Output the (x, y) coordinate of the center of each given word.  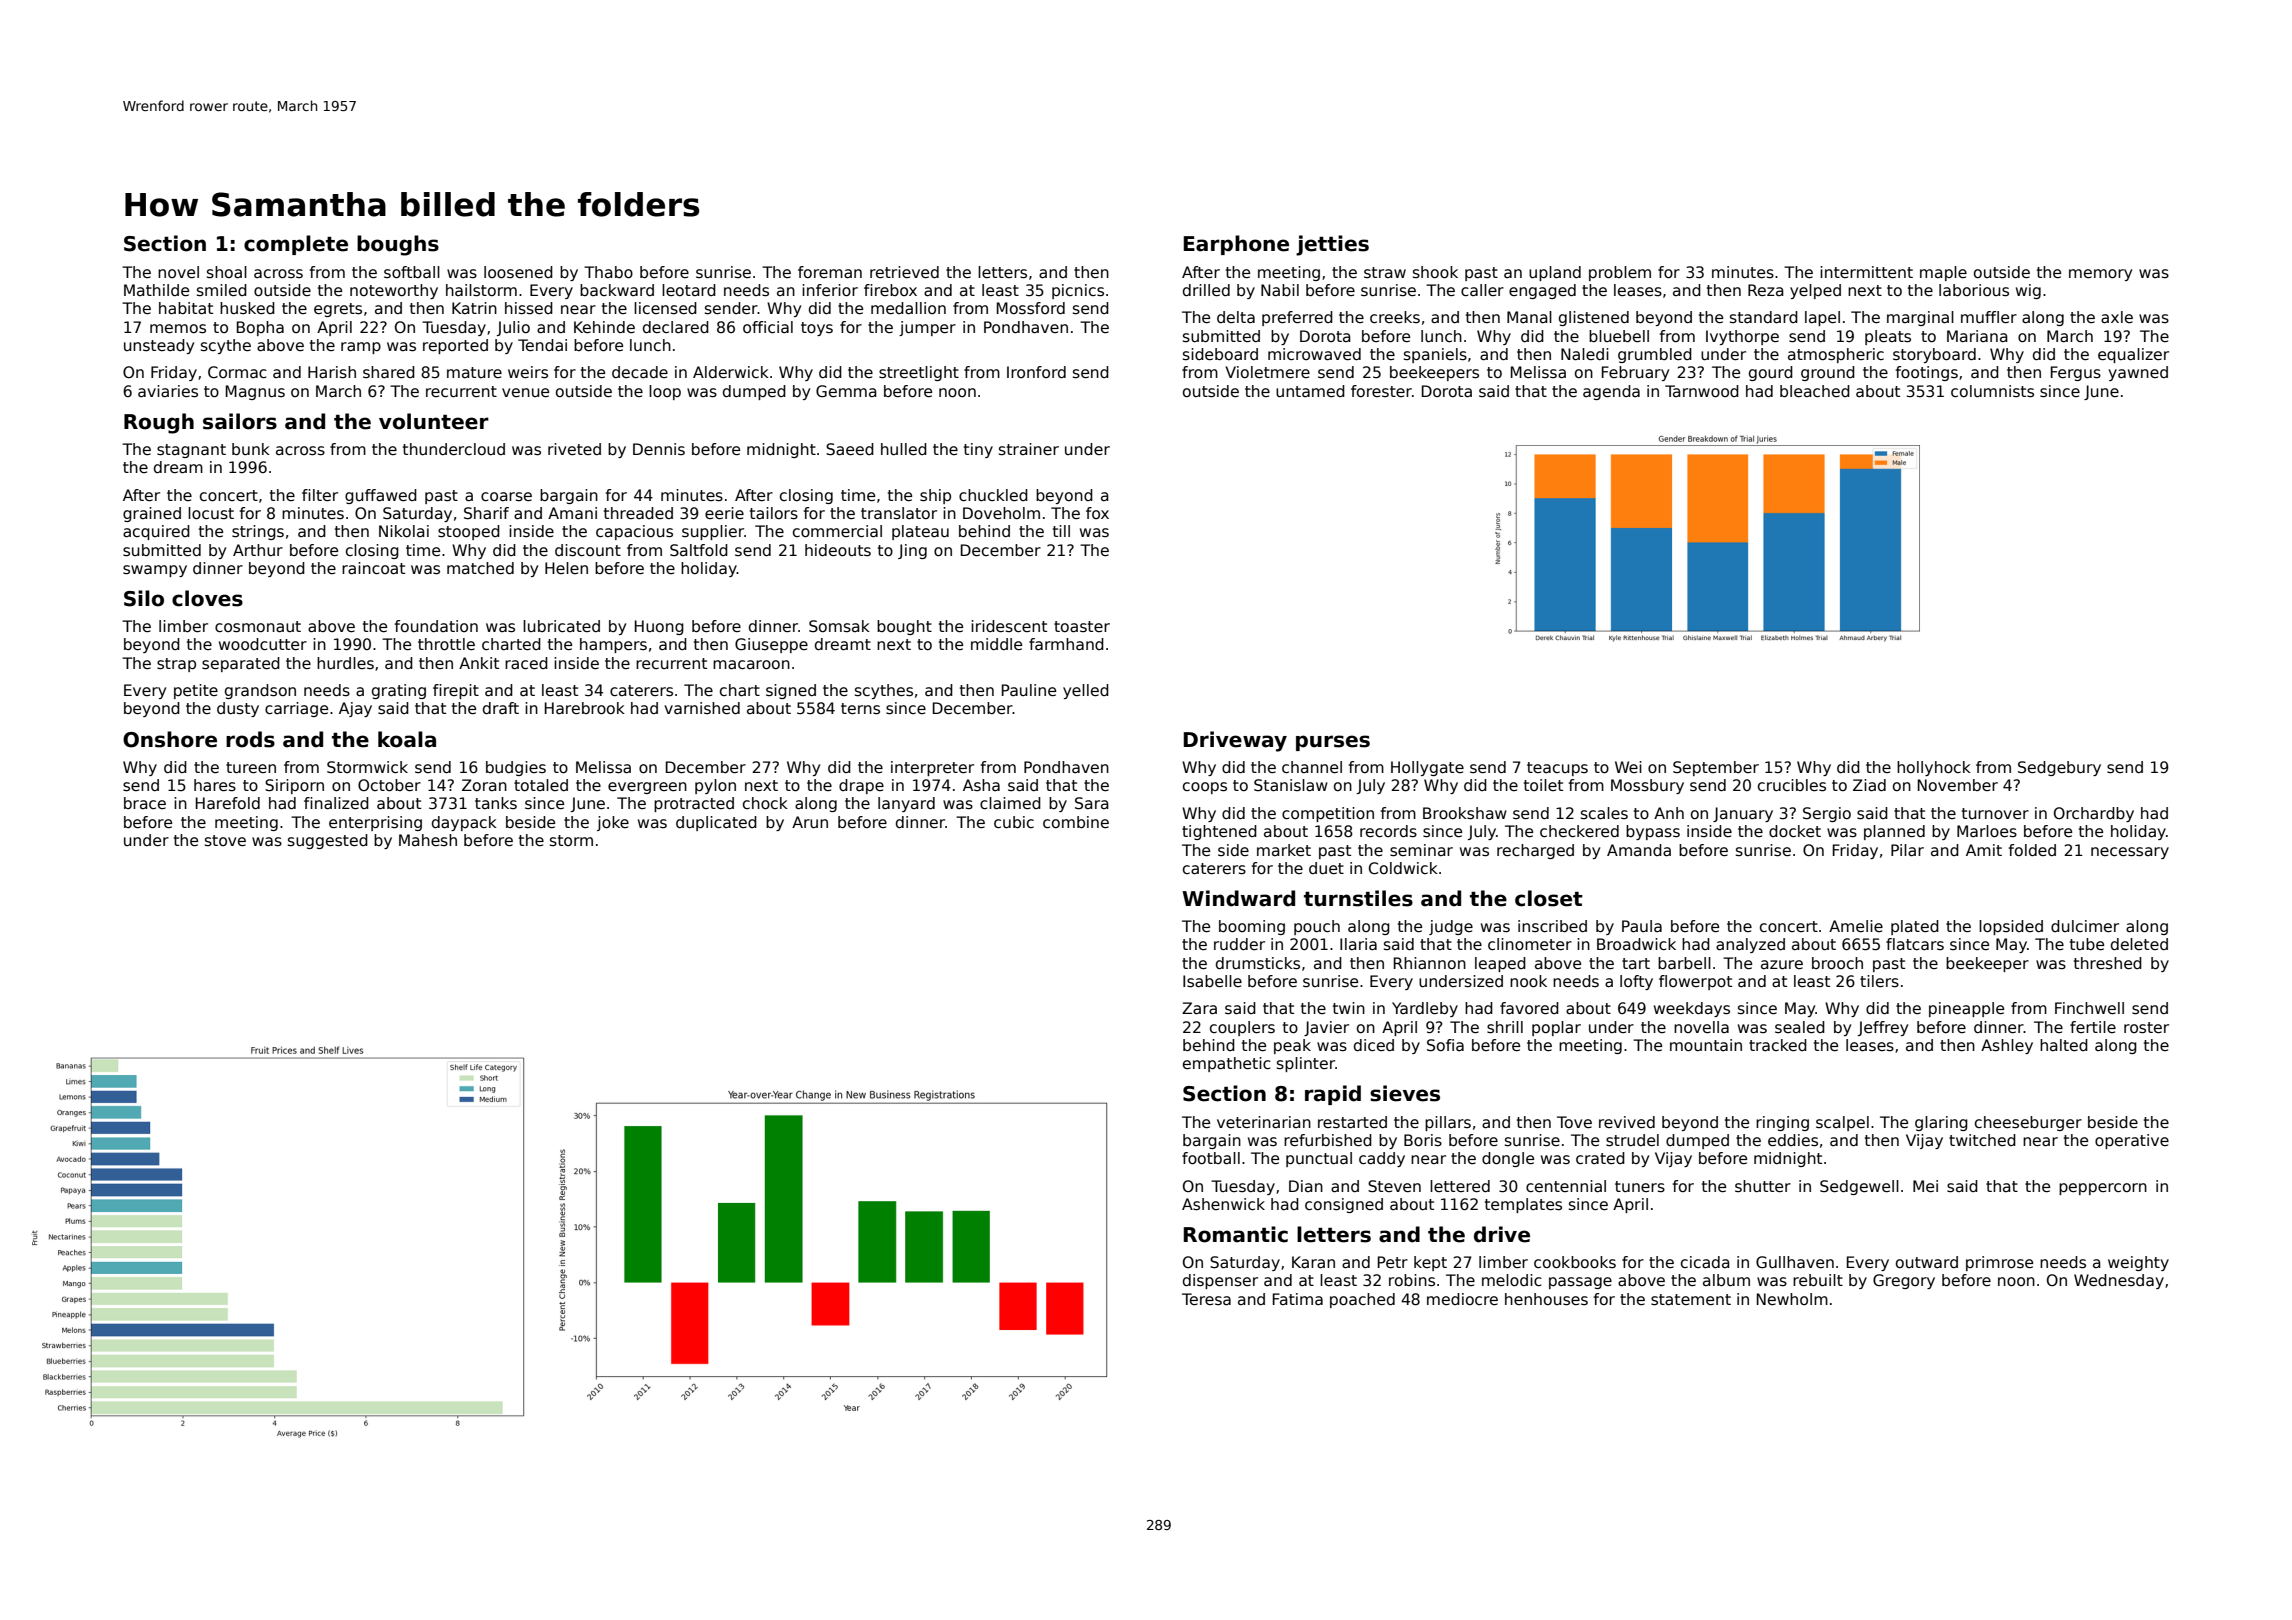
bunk (251, 449)
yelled (1086, 691)
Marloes (1987, 831)
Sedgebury (2059, 768)
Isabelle (1212, 981)
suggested (328, 841)
